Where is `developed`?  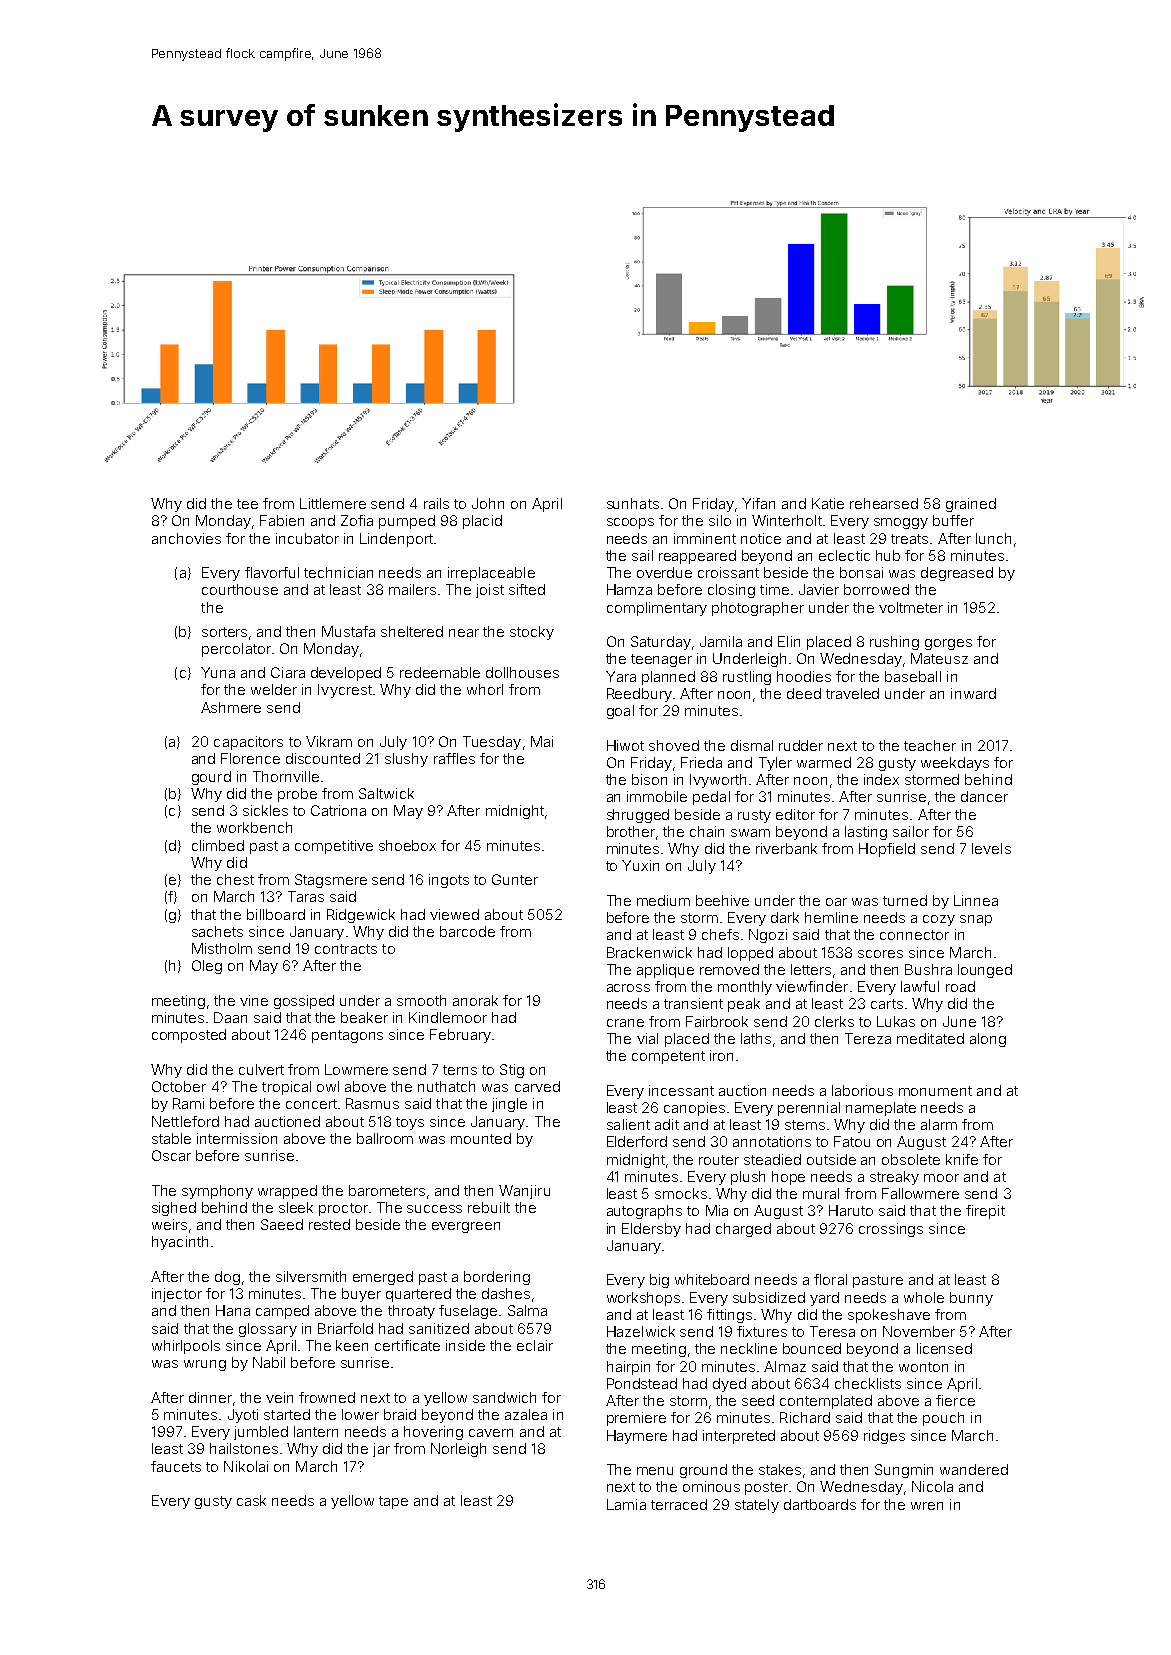 developed is located at coordinates (346, 674).
